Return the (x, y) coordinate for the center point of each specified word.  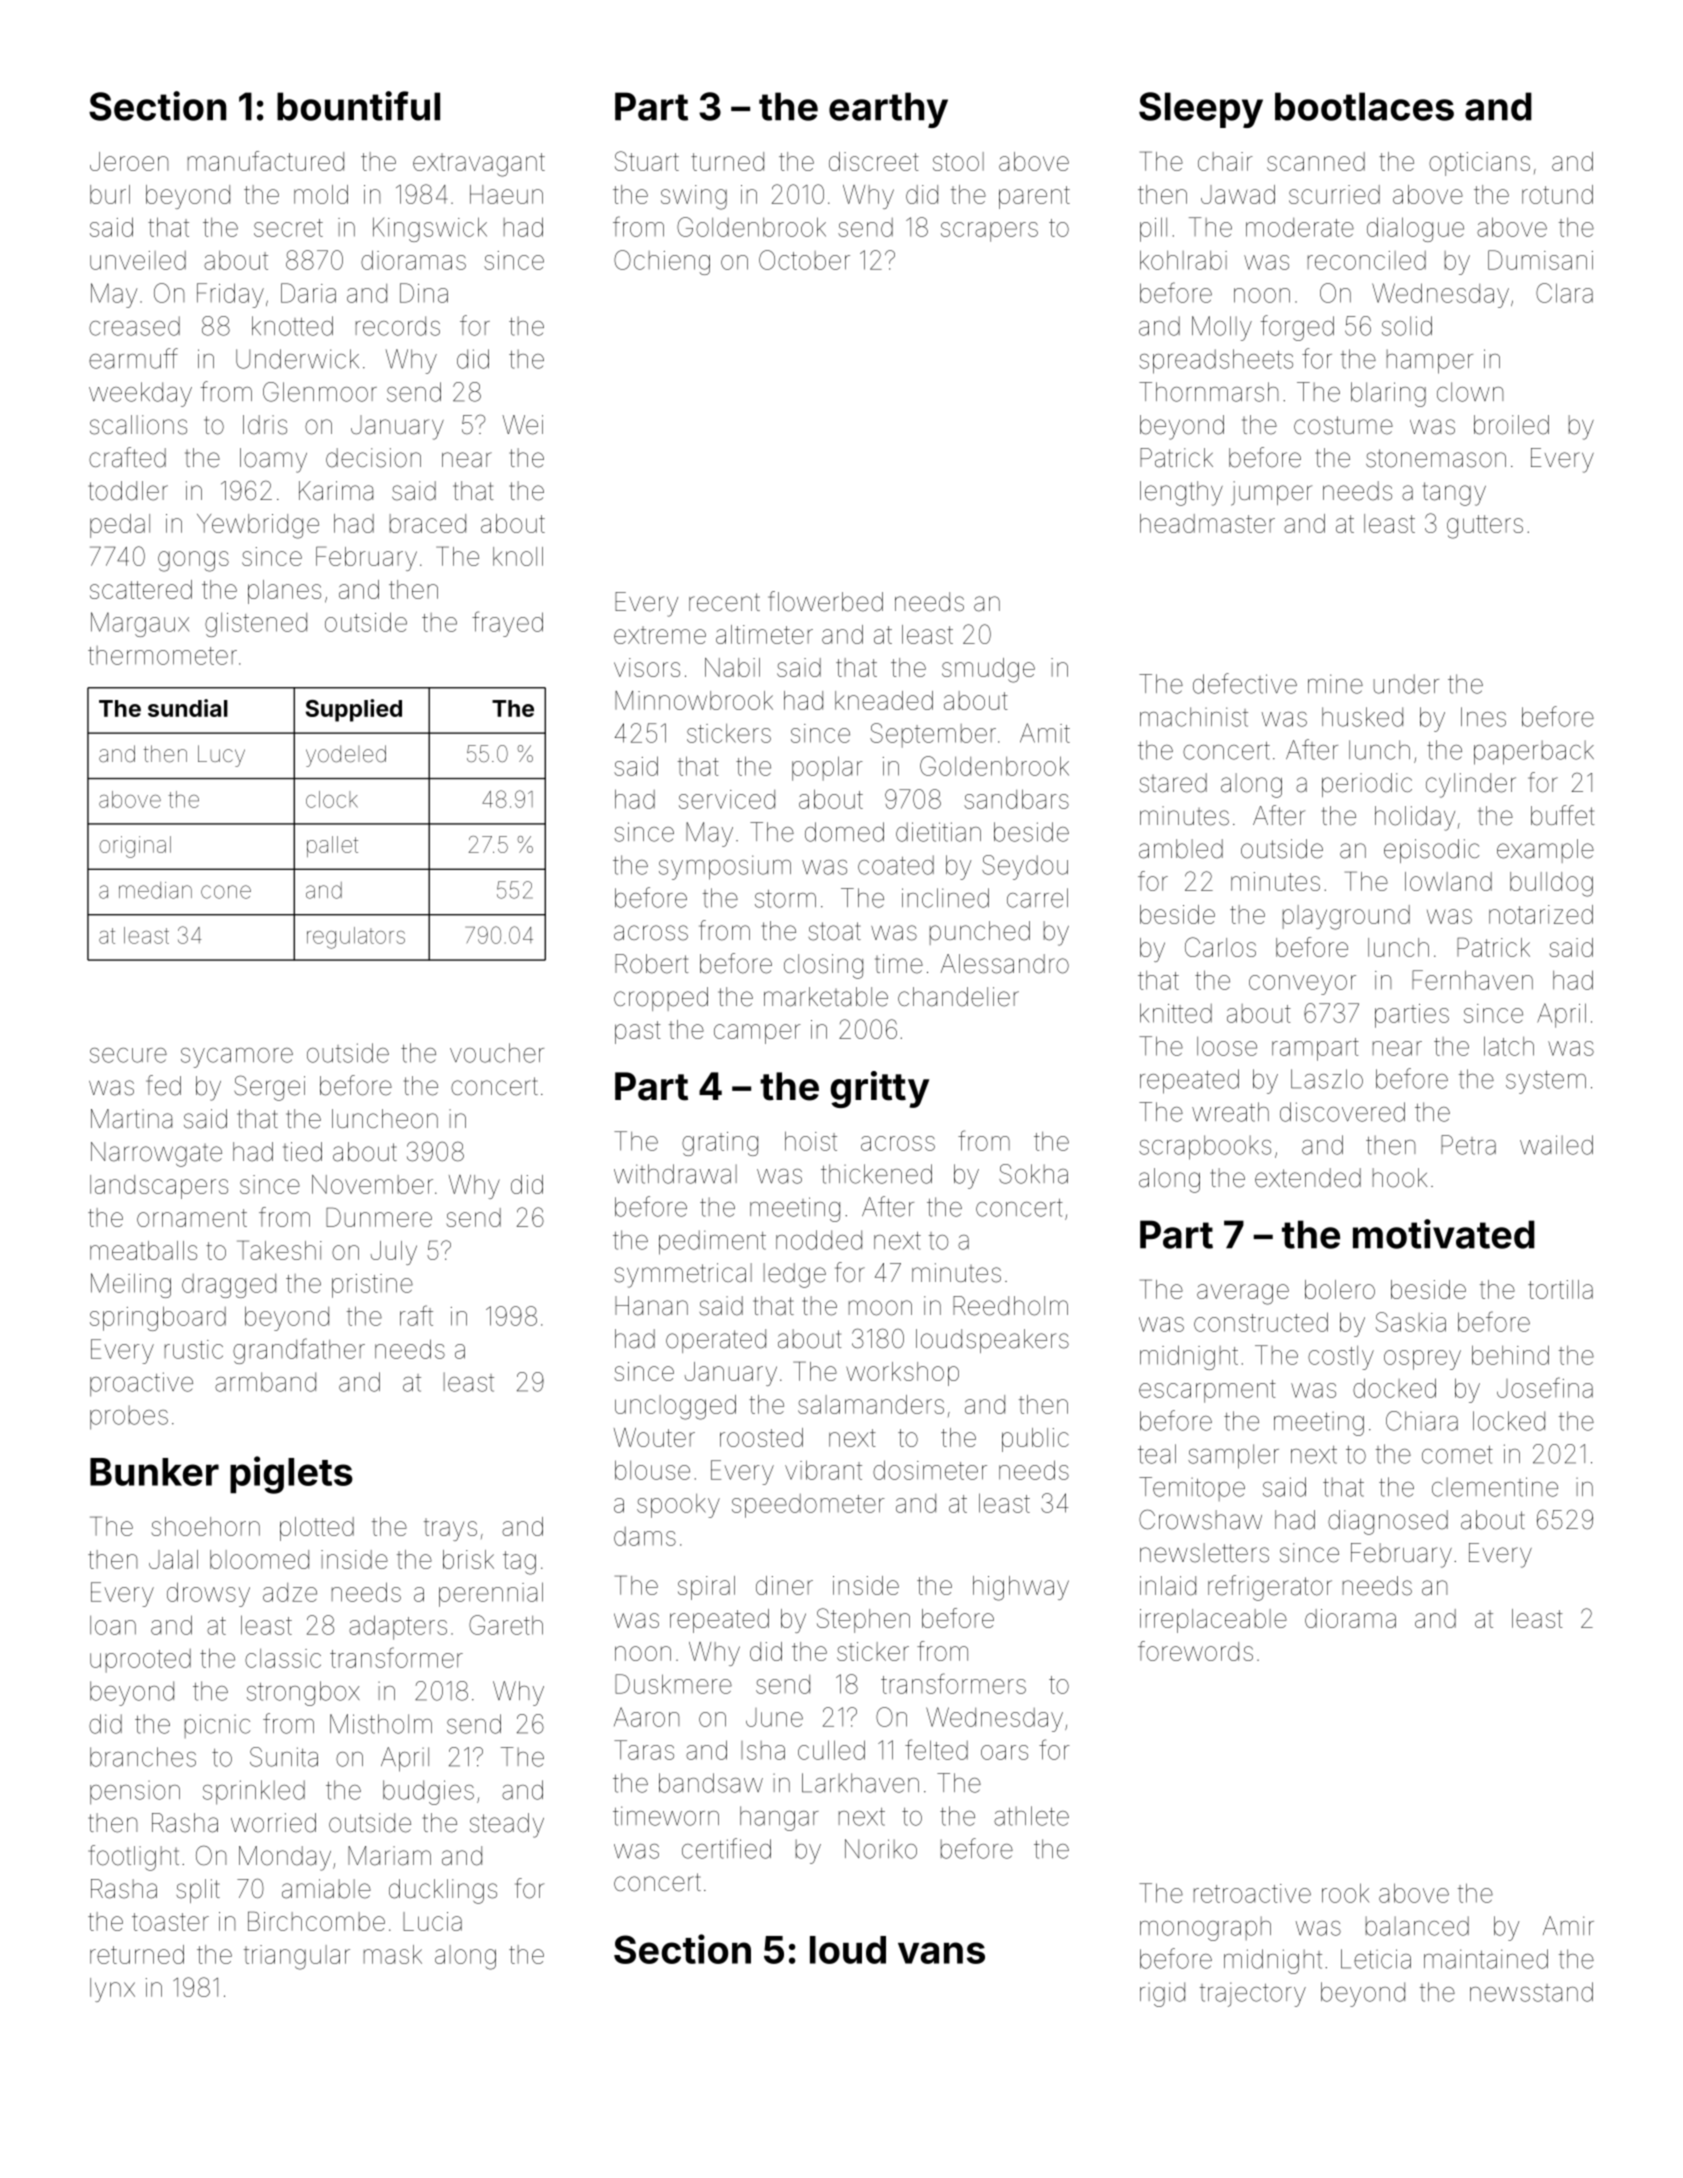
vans (941, 1953)
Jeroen (129, 161)
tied (302, 1152)
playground (1346, 917)
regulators (356, 938)
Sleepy (1201, 110)
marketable (826, 997)
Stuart (647, 161)
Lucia (432, 1921)
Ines (1483, 717)
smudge (988, 670)
